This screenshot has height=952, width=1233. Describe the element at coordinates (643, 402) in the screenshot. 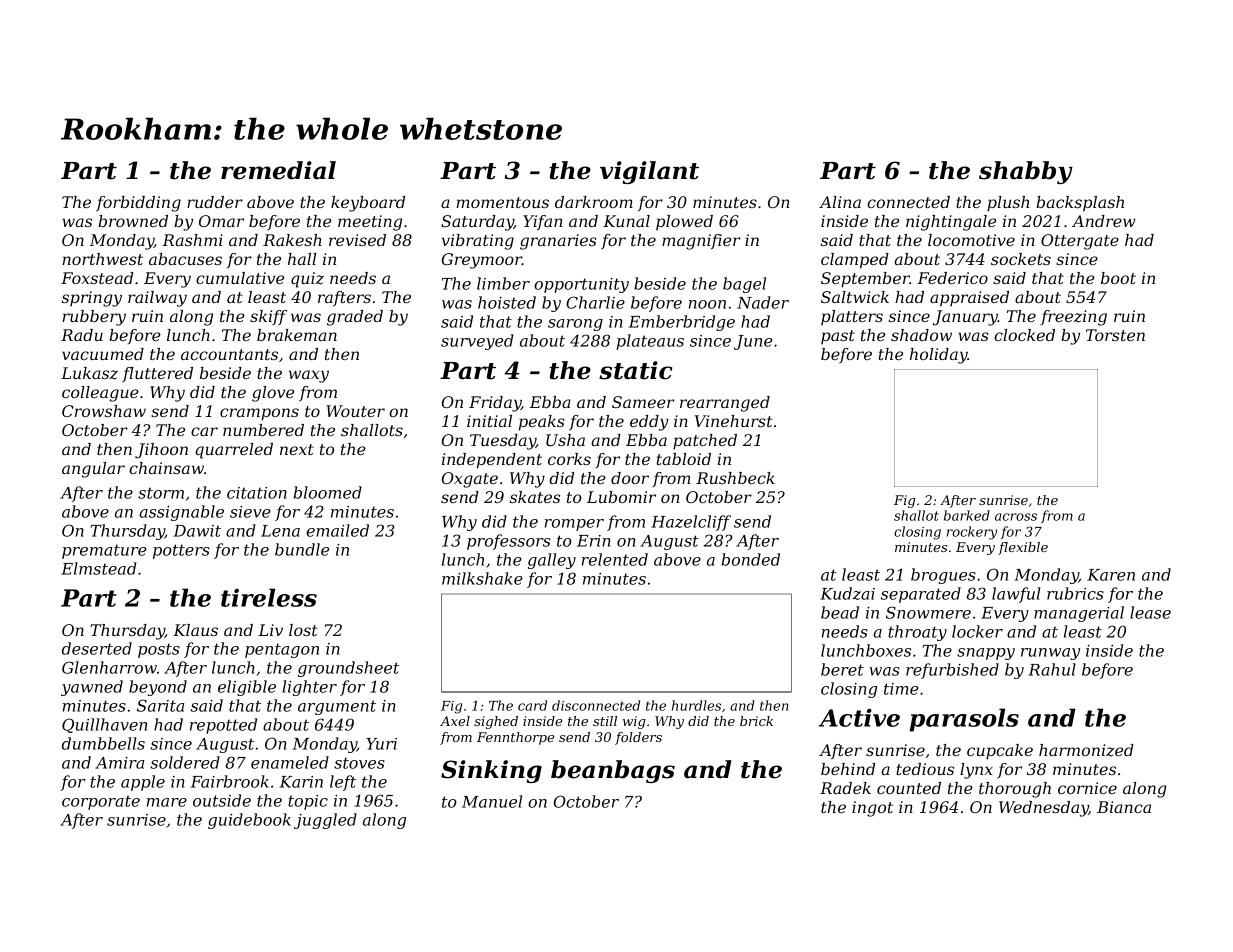

I see `Sameer` at that location.
